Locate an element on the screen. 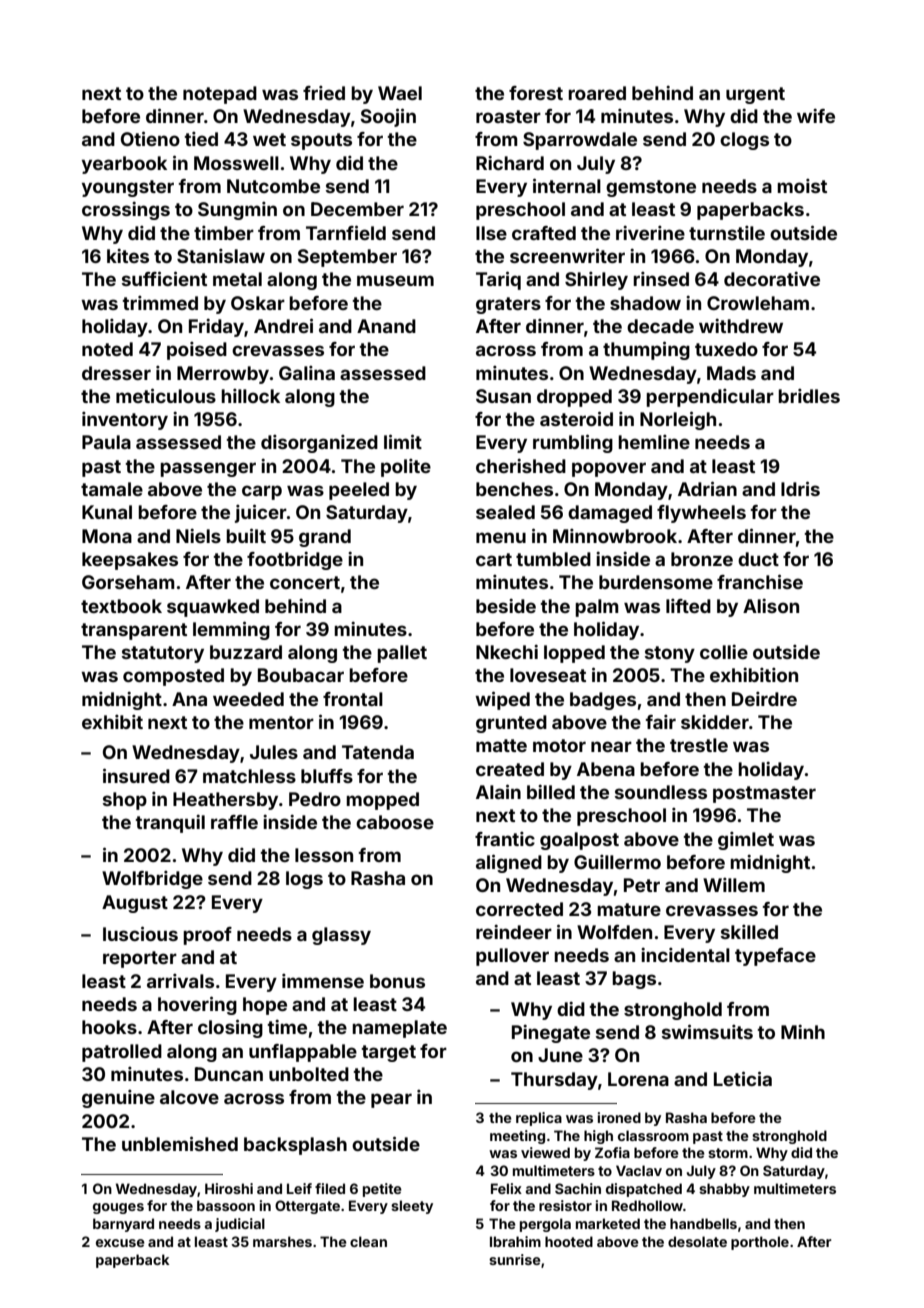 The width and height of the screenshot is (924, 1308). peeled is located at coordinates (359, 491).
